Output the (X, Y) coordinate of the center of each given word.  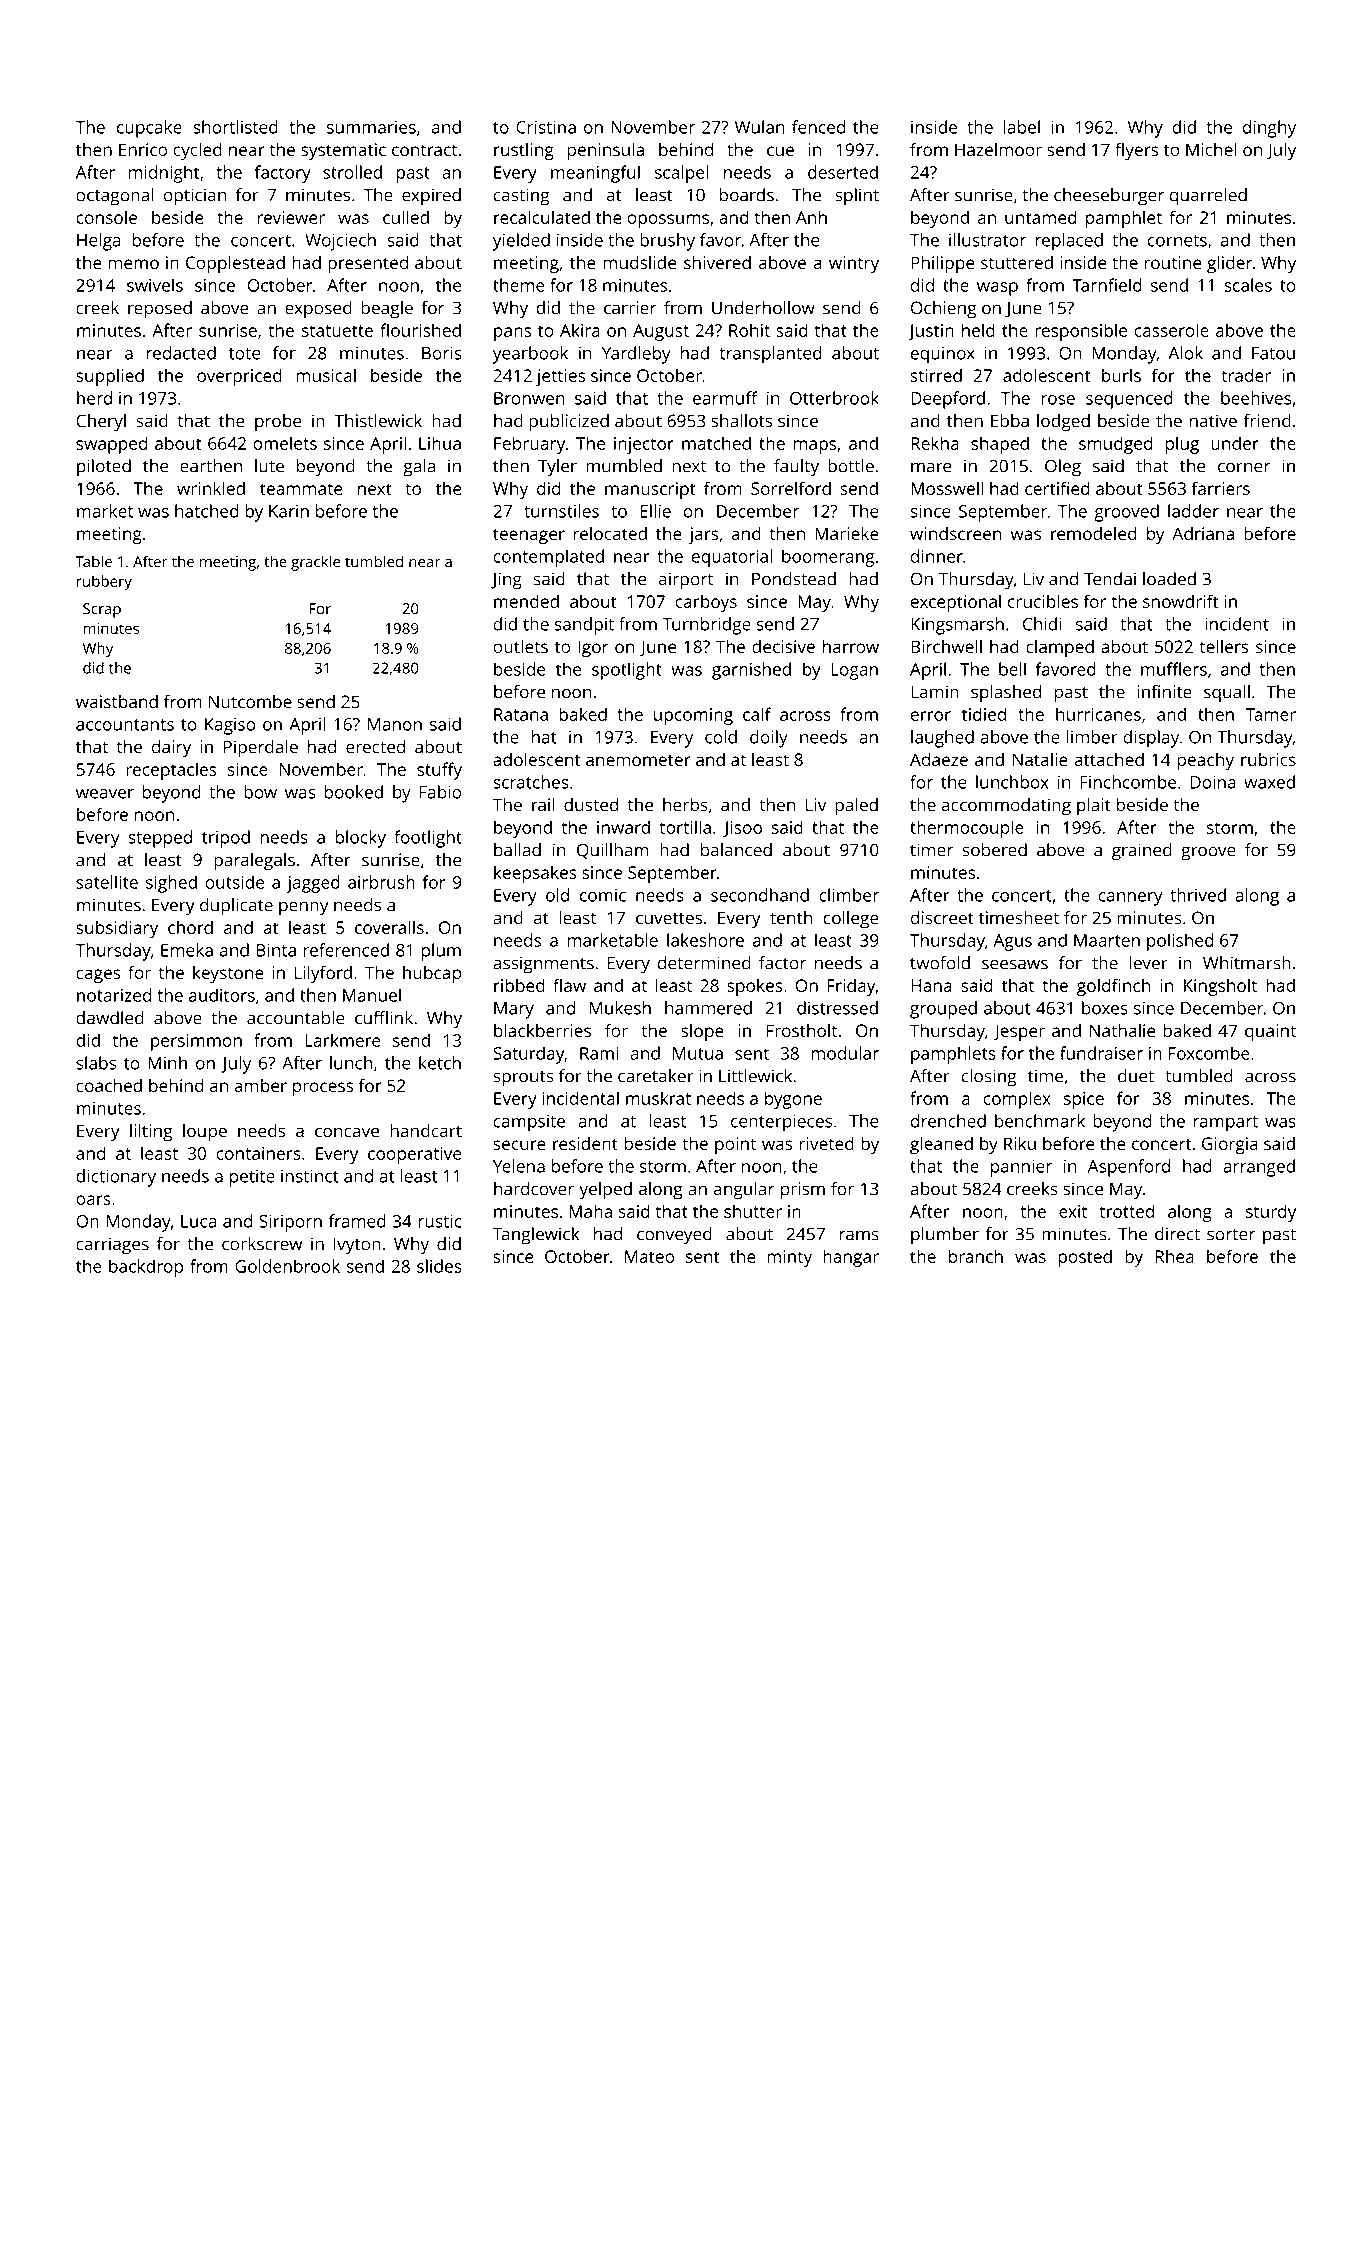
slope (702, 1032)
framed (357, 1221)
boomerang (828, 558)
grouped (943, 1010)
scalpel (681, 174)
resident (585, 1143)
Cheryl (101, 423)
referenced (346, 950)
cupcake (149, 129)
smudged (1115, 445)
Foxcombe (1209, 1053)
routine (1173, 262)
